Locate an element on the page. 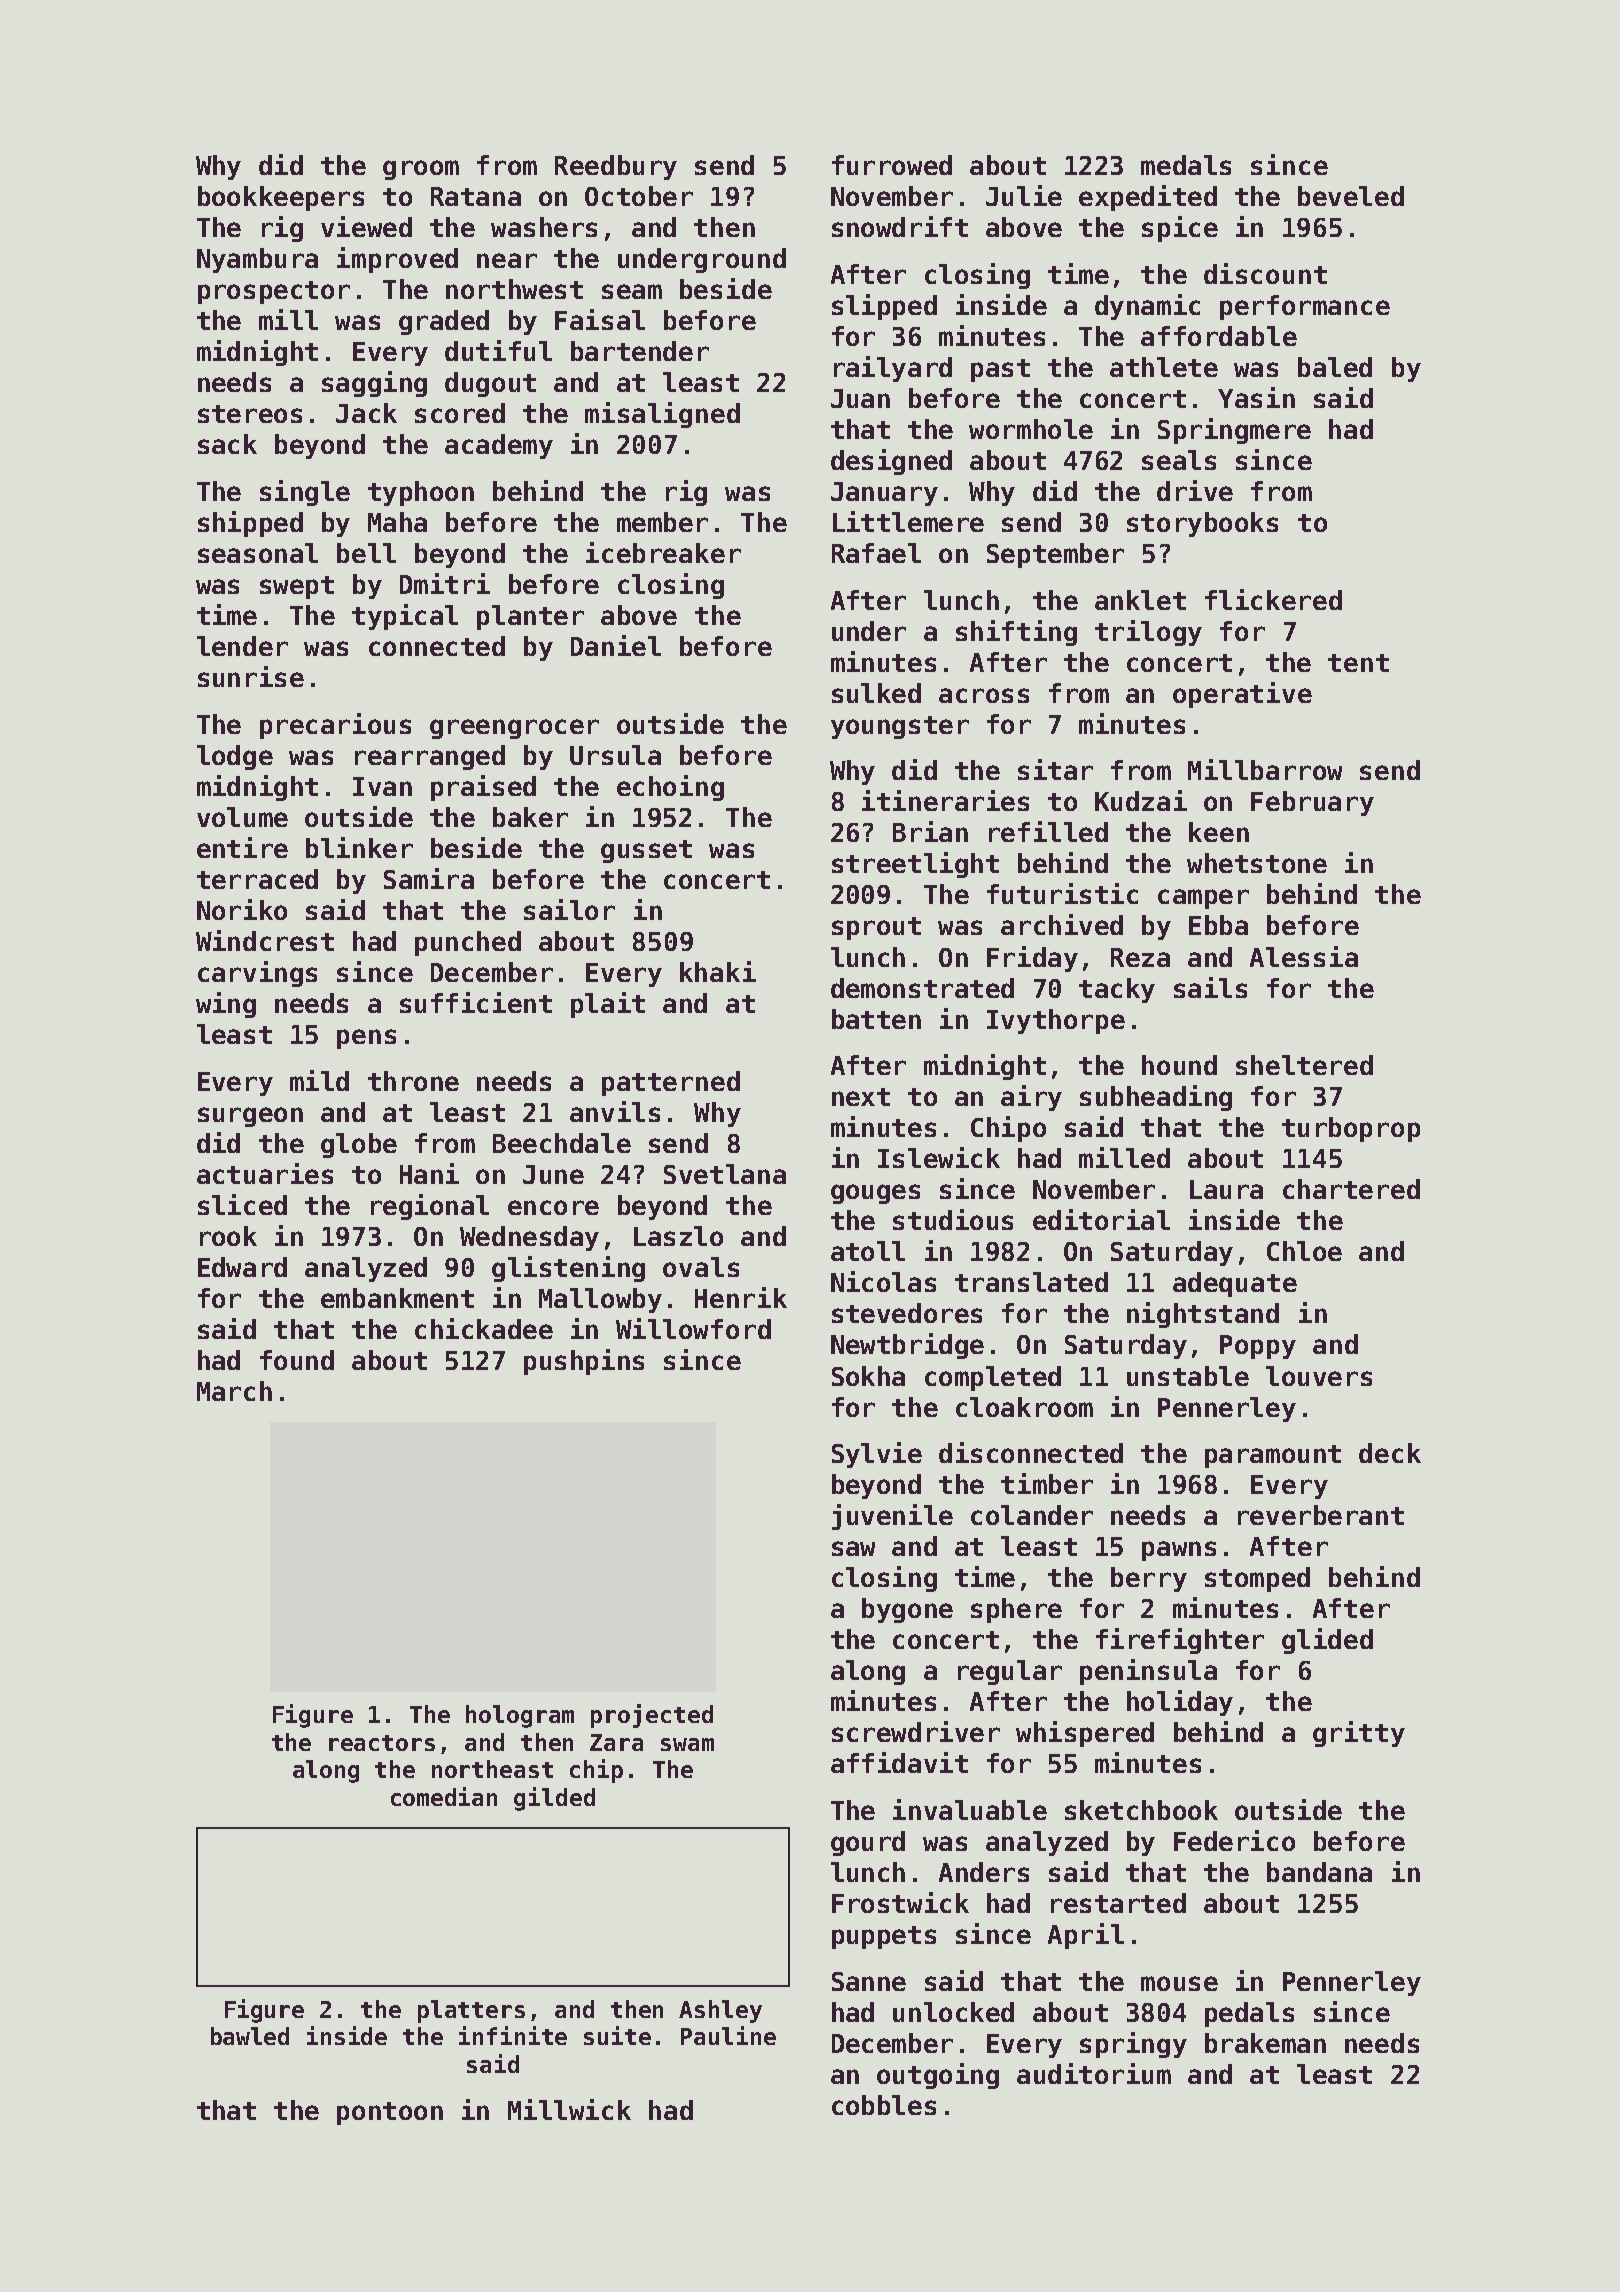  invaluable is located at coordinates (970, 1809).
